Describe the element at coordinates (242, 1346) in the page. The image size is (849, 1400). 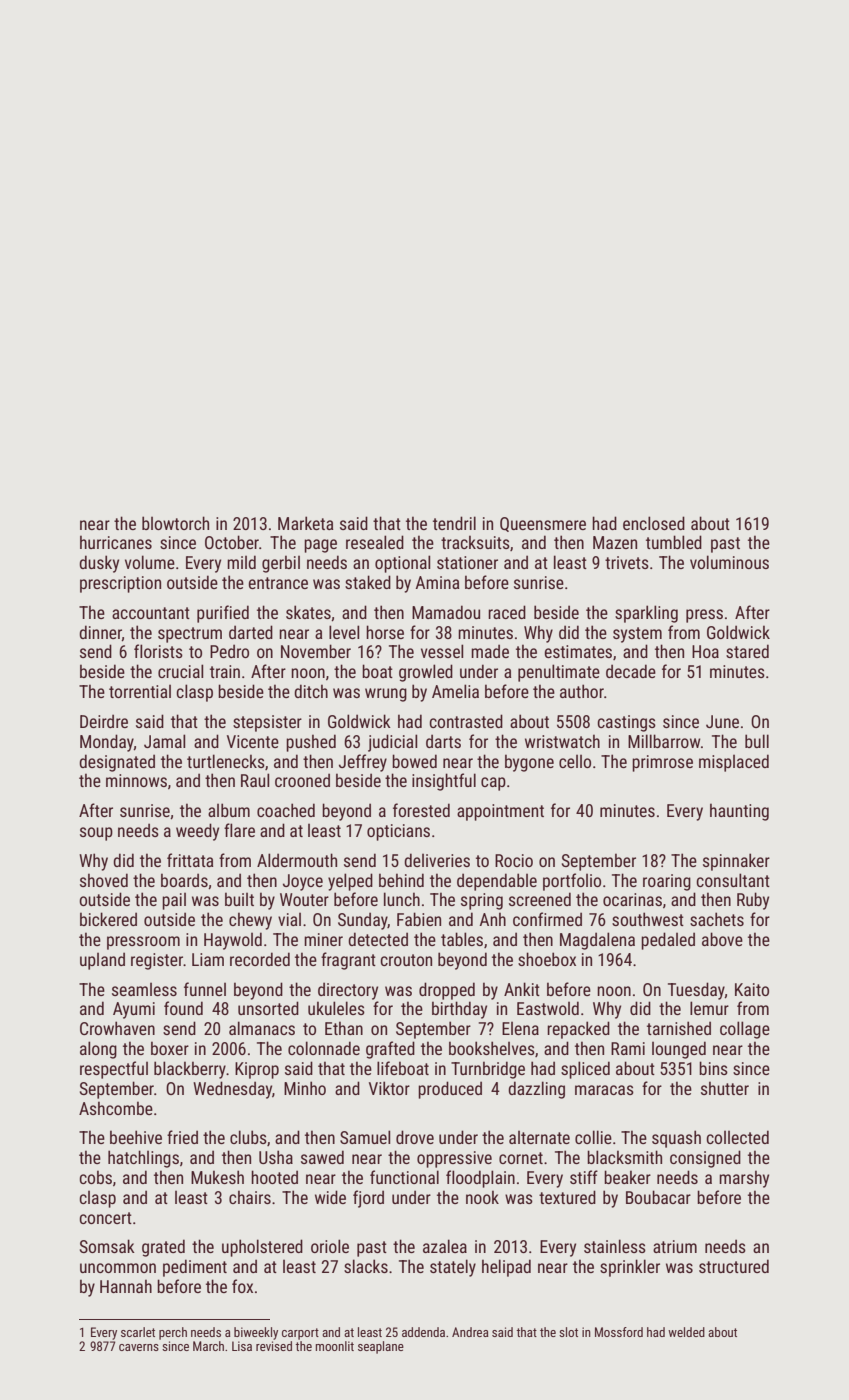
I see `Lisa` at that location.
